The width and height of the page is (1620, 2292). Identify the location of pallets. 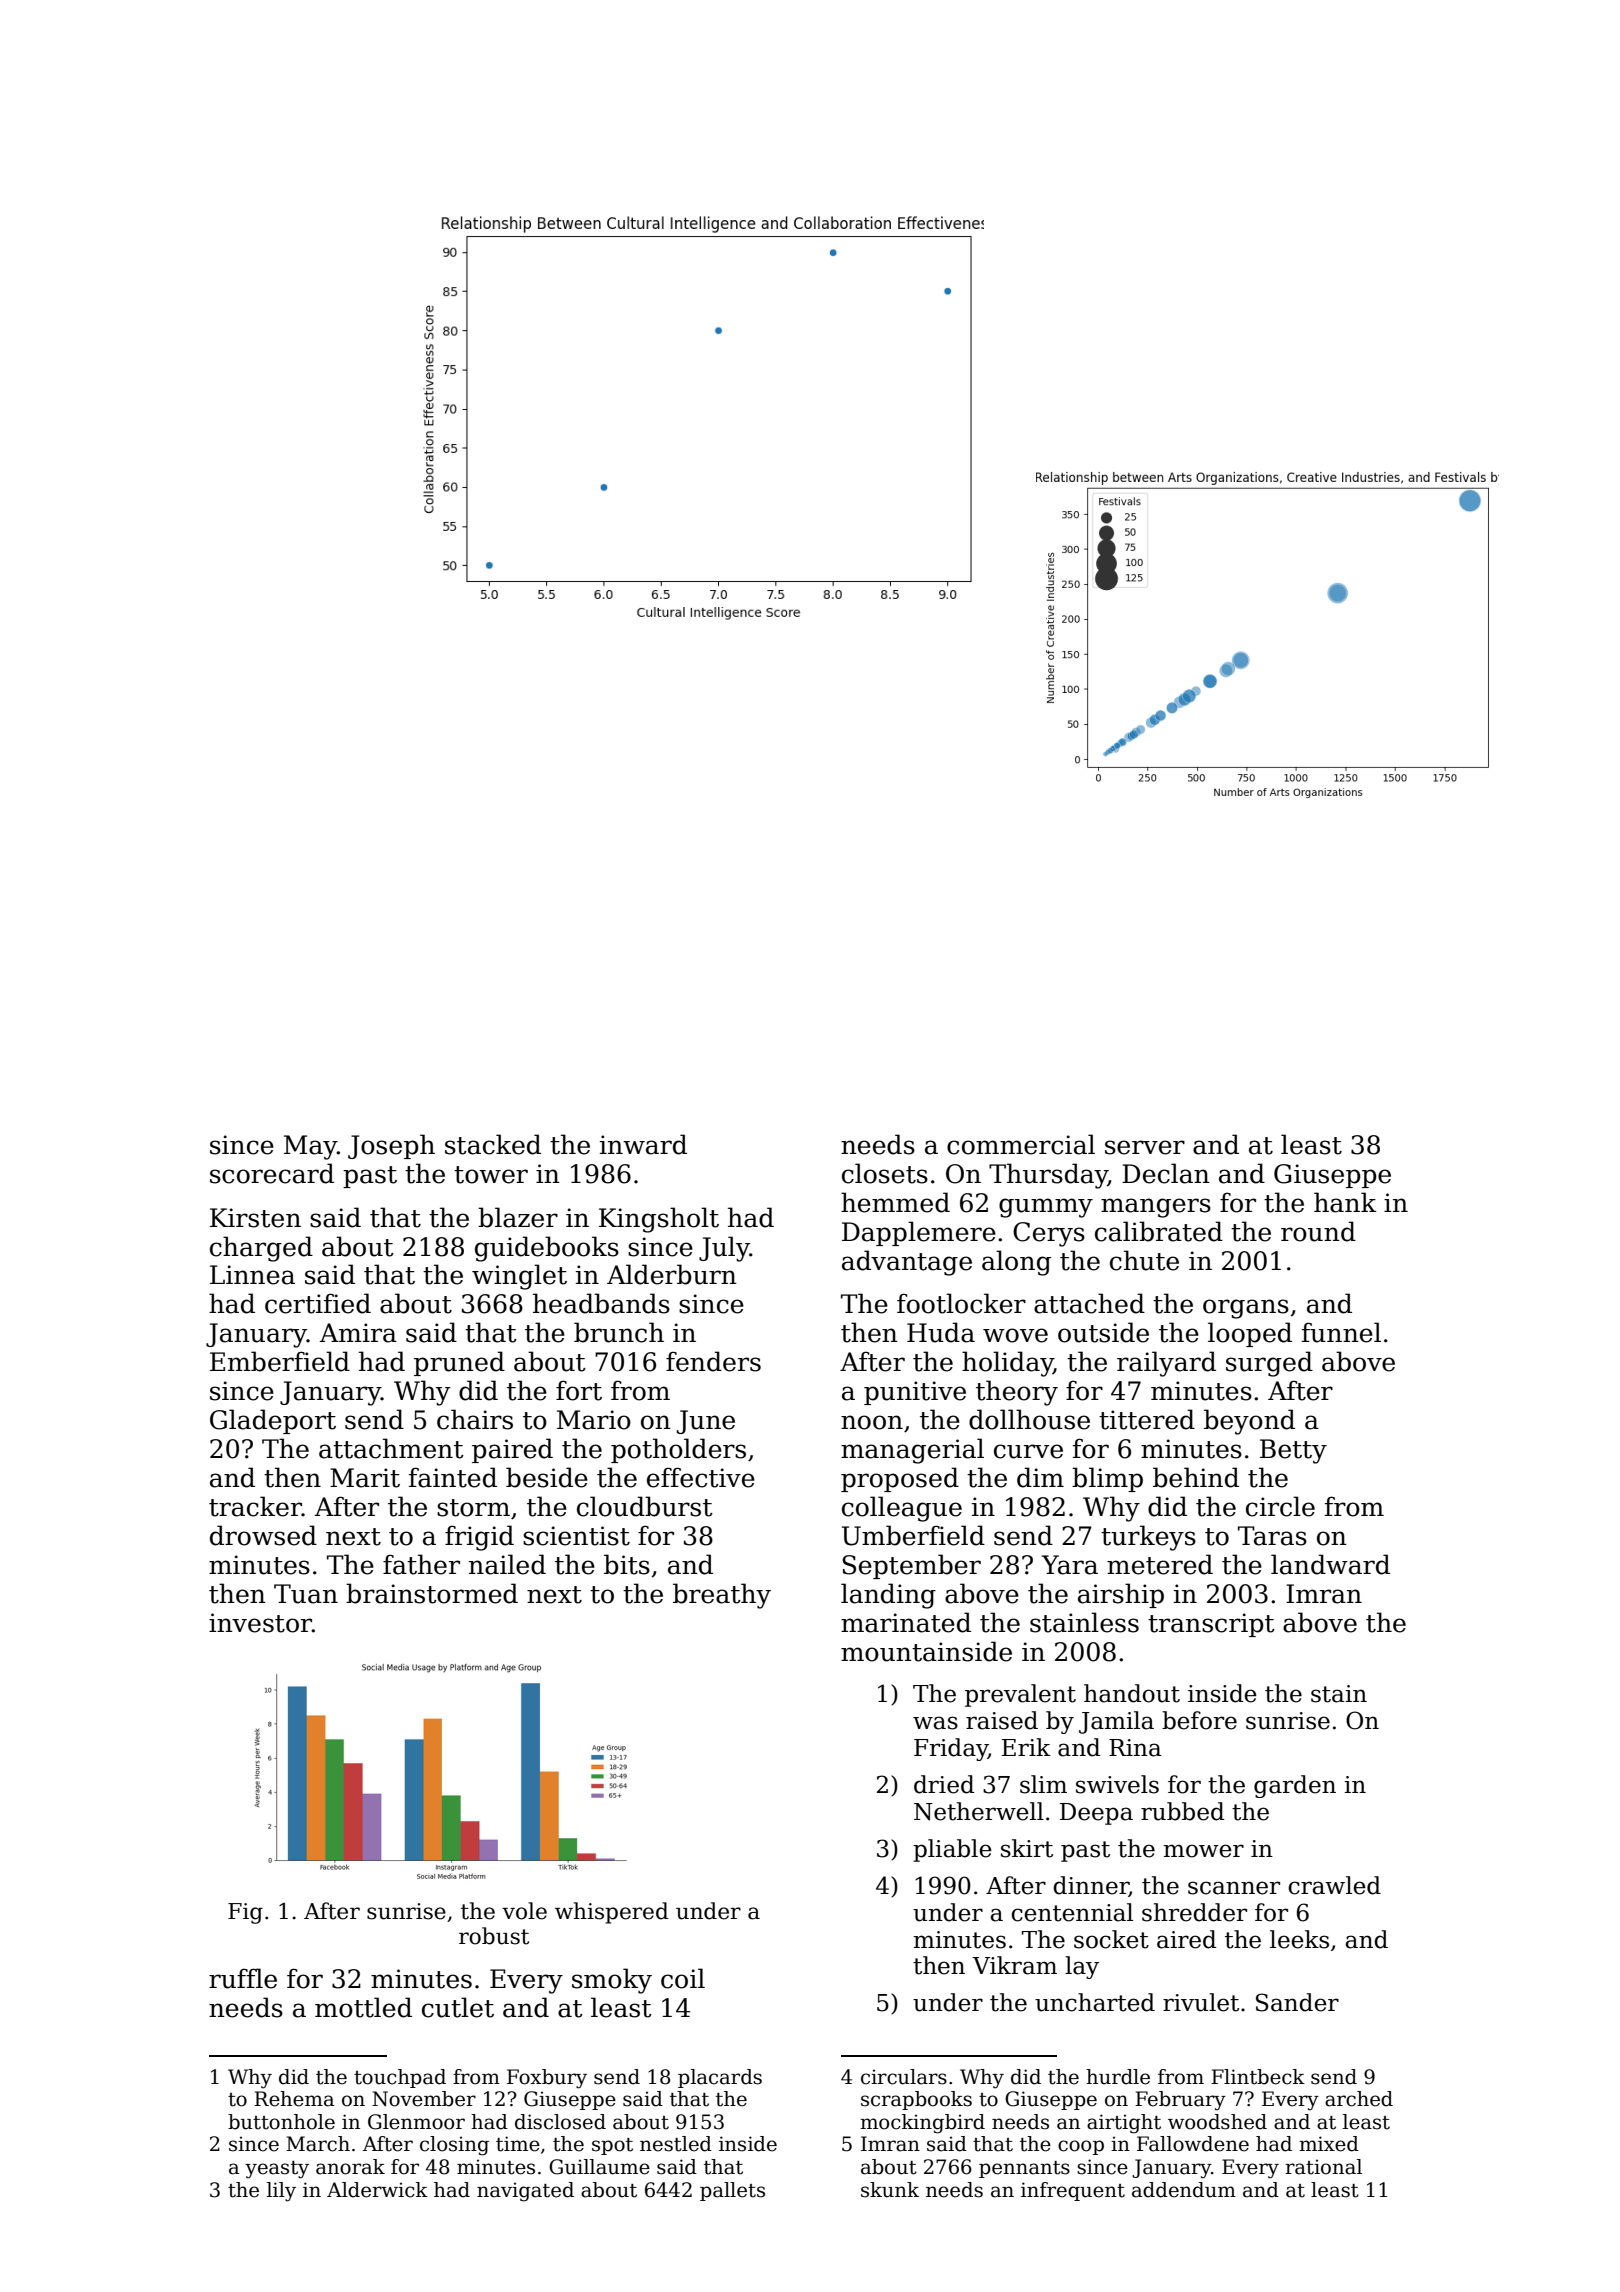
(732, 2191).
